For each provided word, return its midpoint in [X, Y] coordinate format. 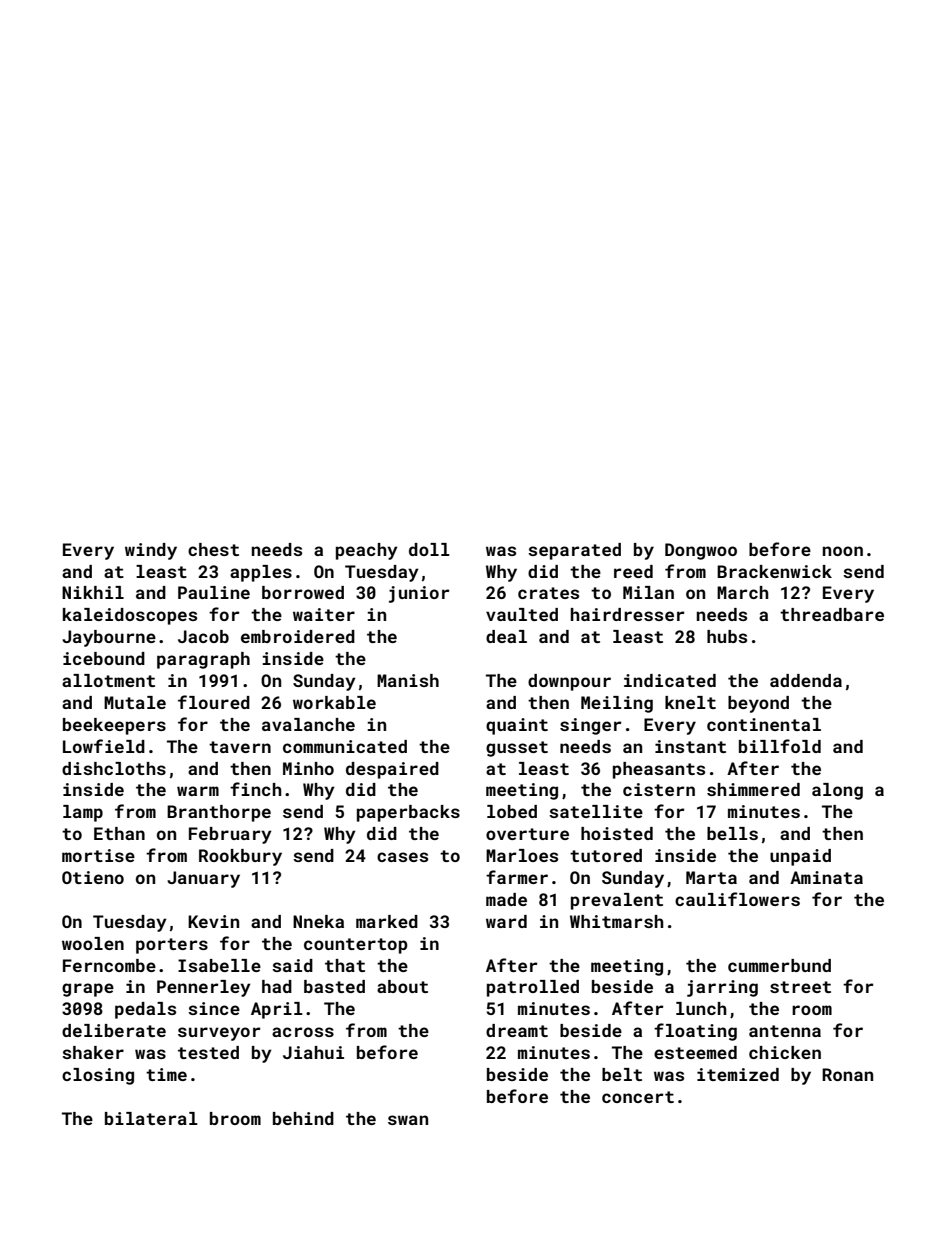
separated [574, 551]
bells [732, 833]
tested [208, 1052]
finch [256, 789]
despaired [392, 770]
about [402, 986]
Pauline [214, 592]
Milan [648, 592]
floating [695, 1032]
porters [172, 946]
